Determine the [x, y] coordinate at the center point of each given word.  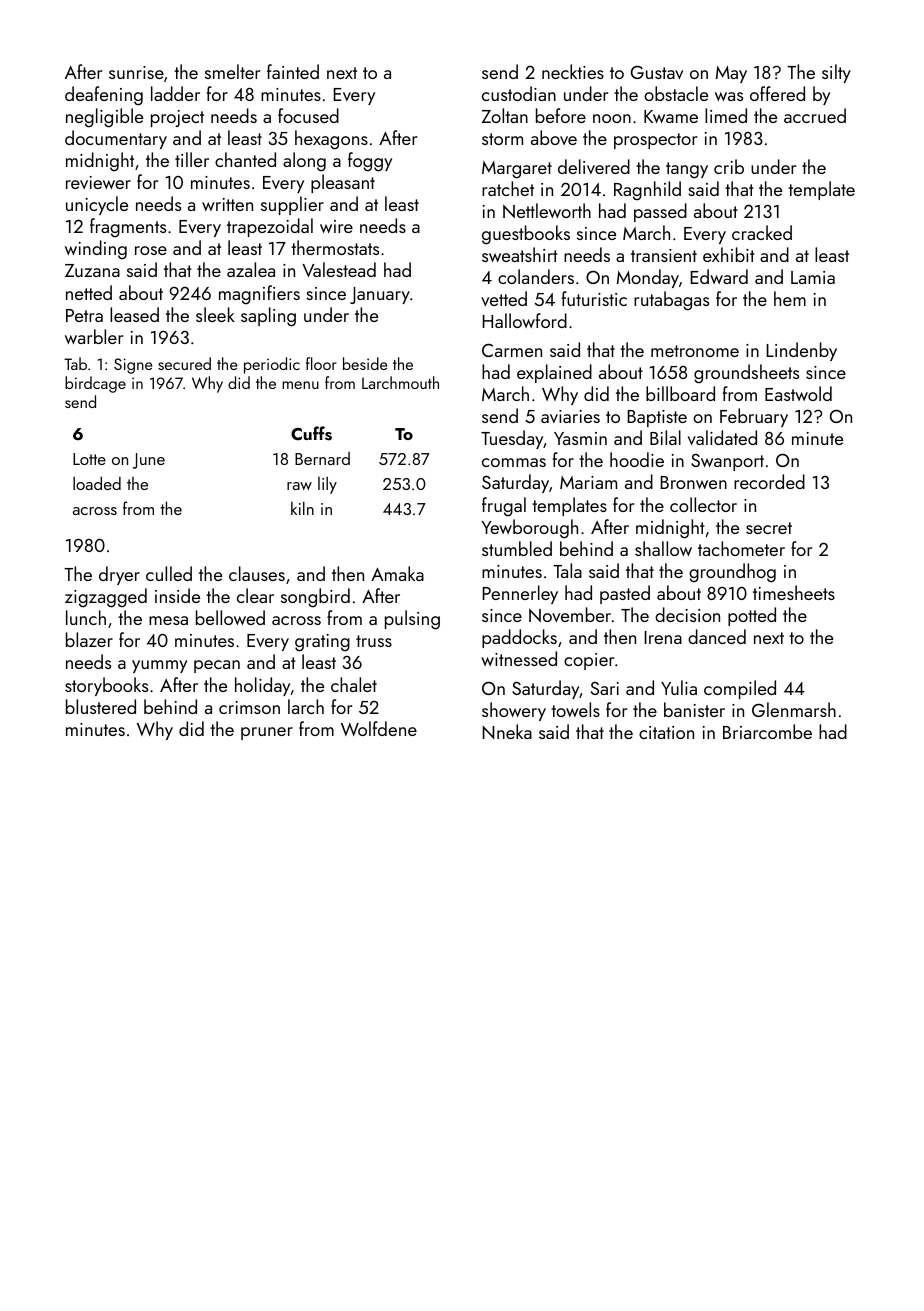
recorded [769, 481]
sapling [268, 317]
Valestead [339, 269]
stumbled [517, 548]
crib [729, 166]
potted [752, 616]
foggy [370, 162]
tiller [192, 159]
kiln [302, 508]
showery [514, 711]
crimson [249, 707]
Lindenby [801, 351]
